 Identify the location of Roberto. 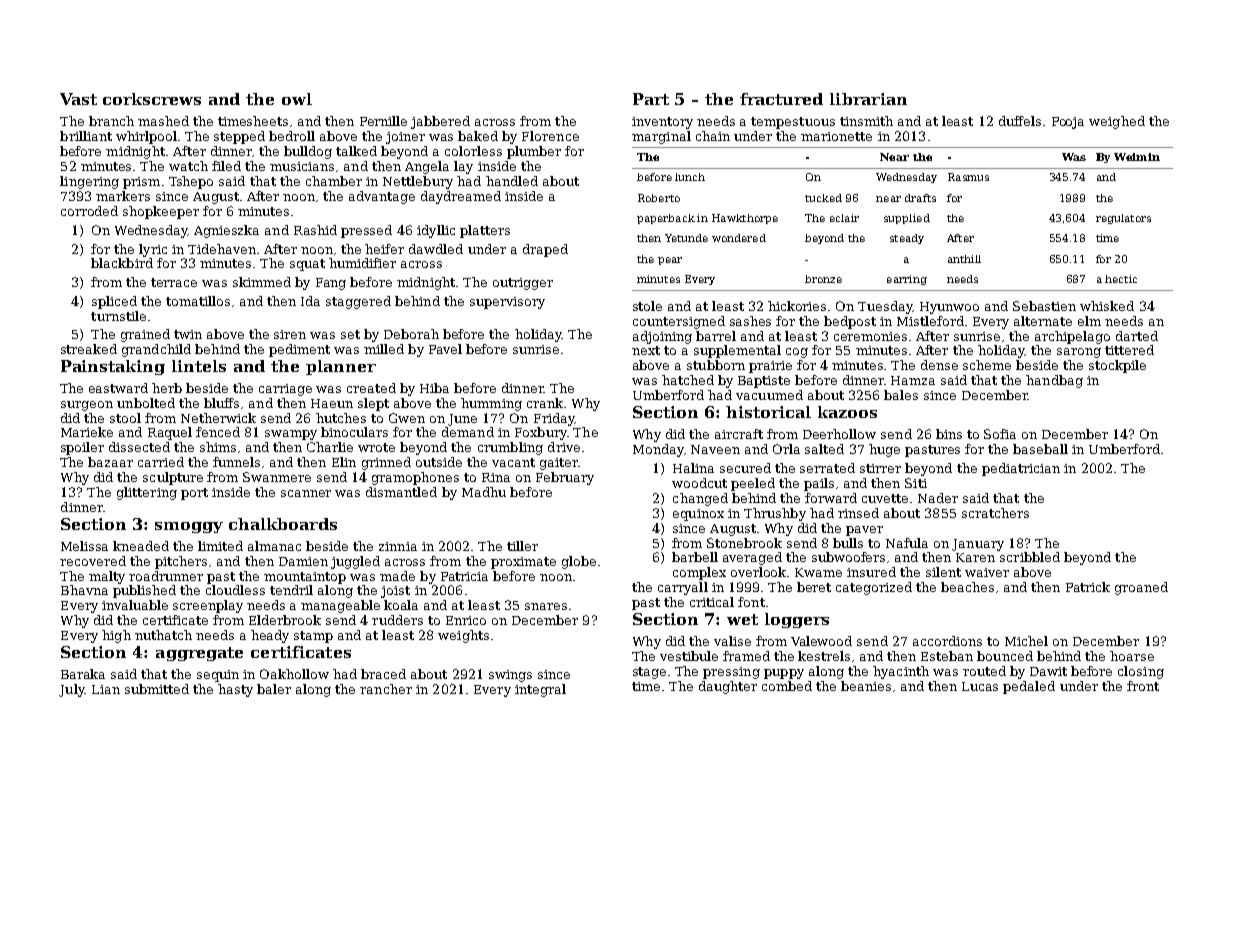
(659, 198).
